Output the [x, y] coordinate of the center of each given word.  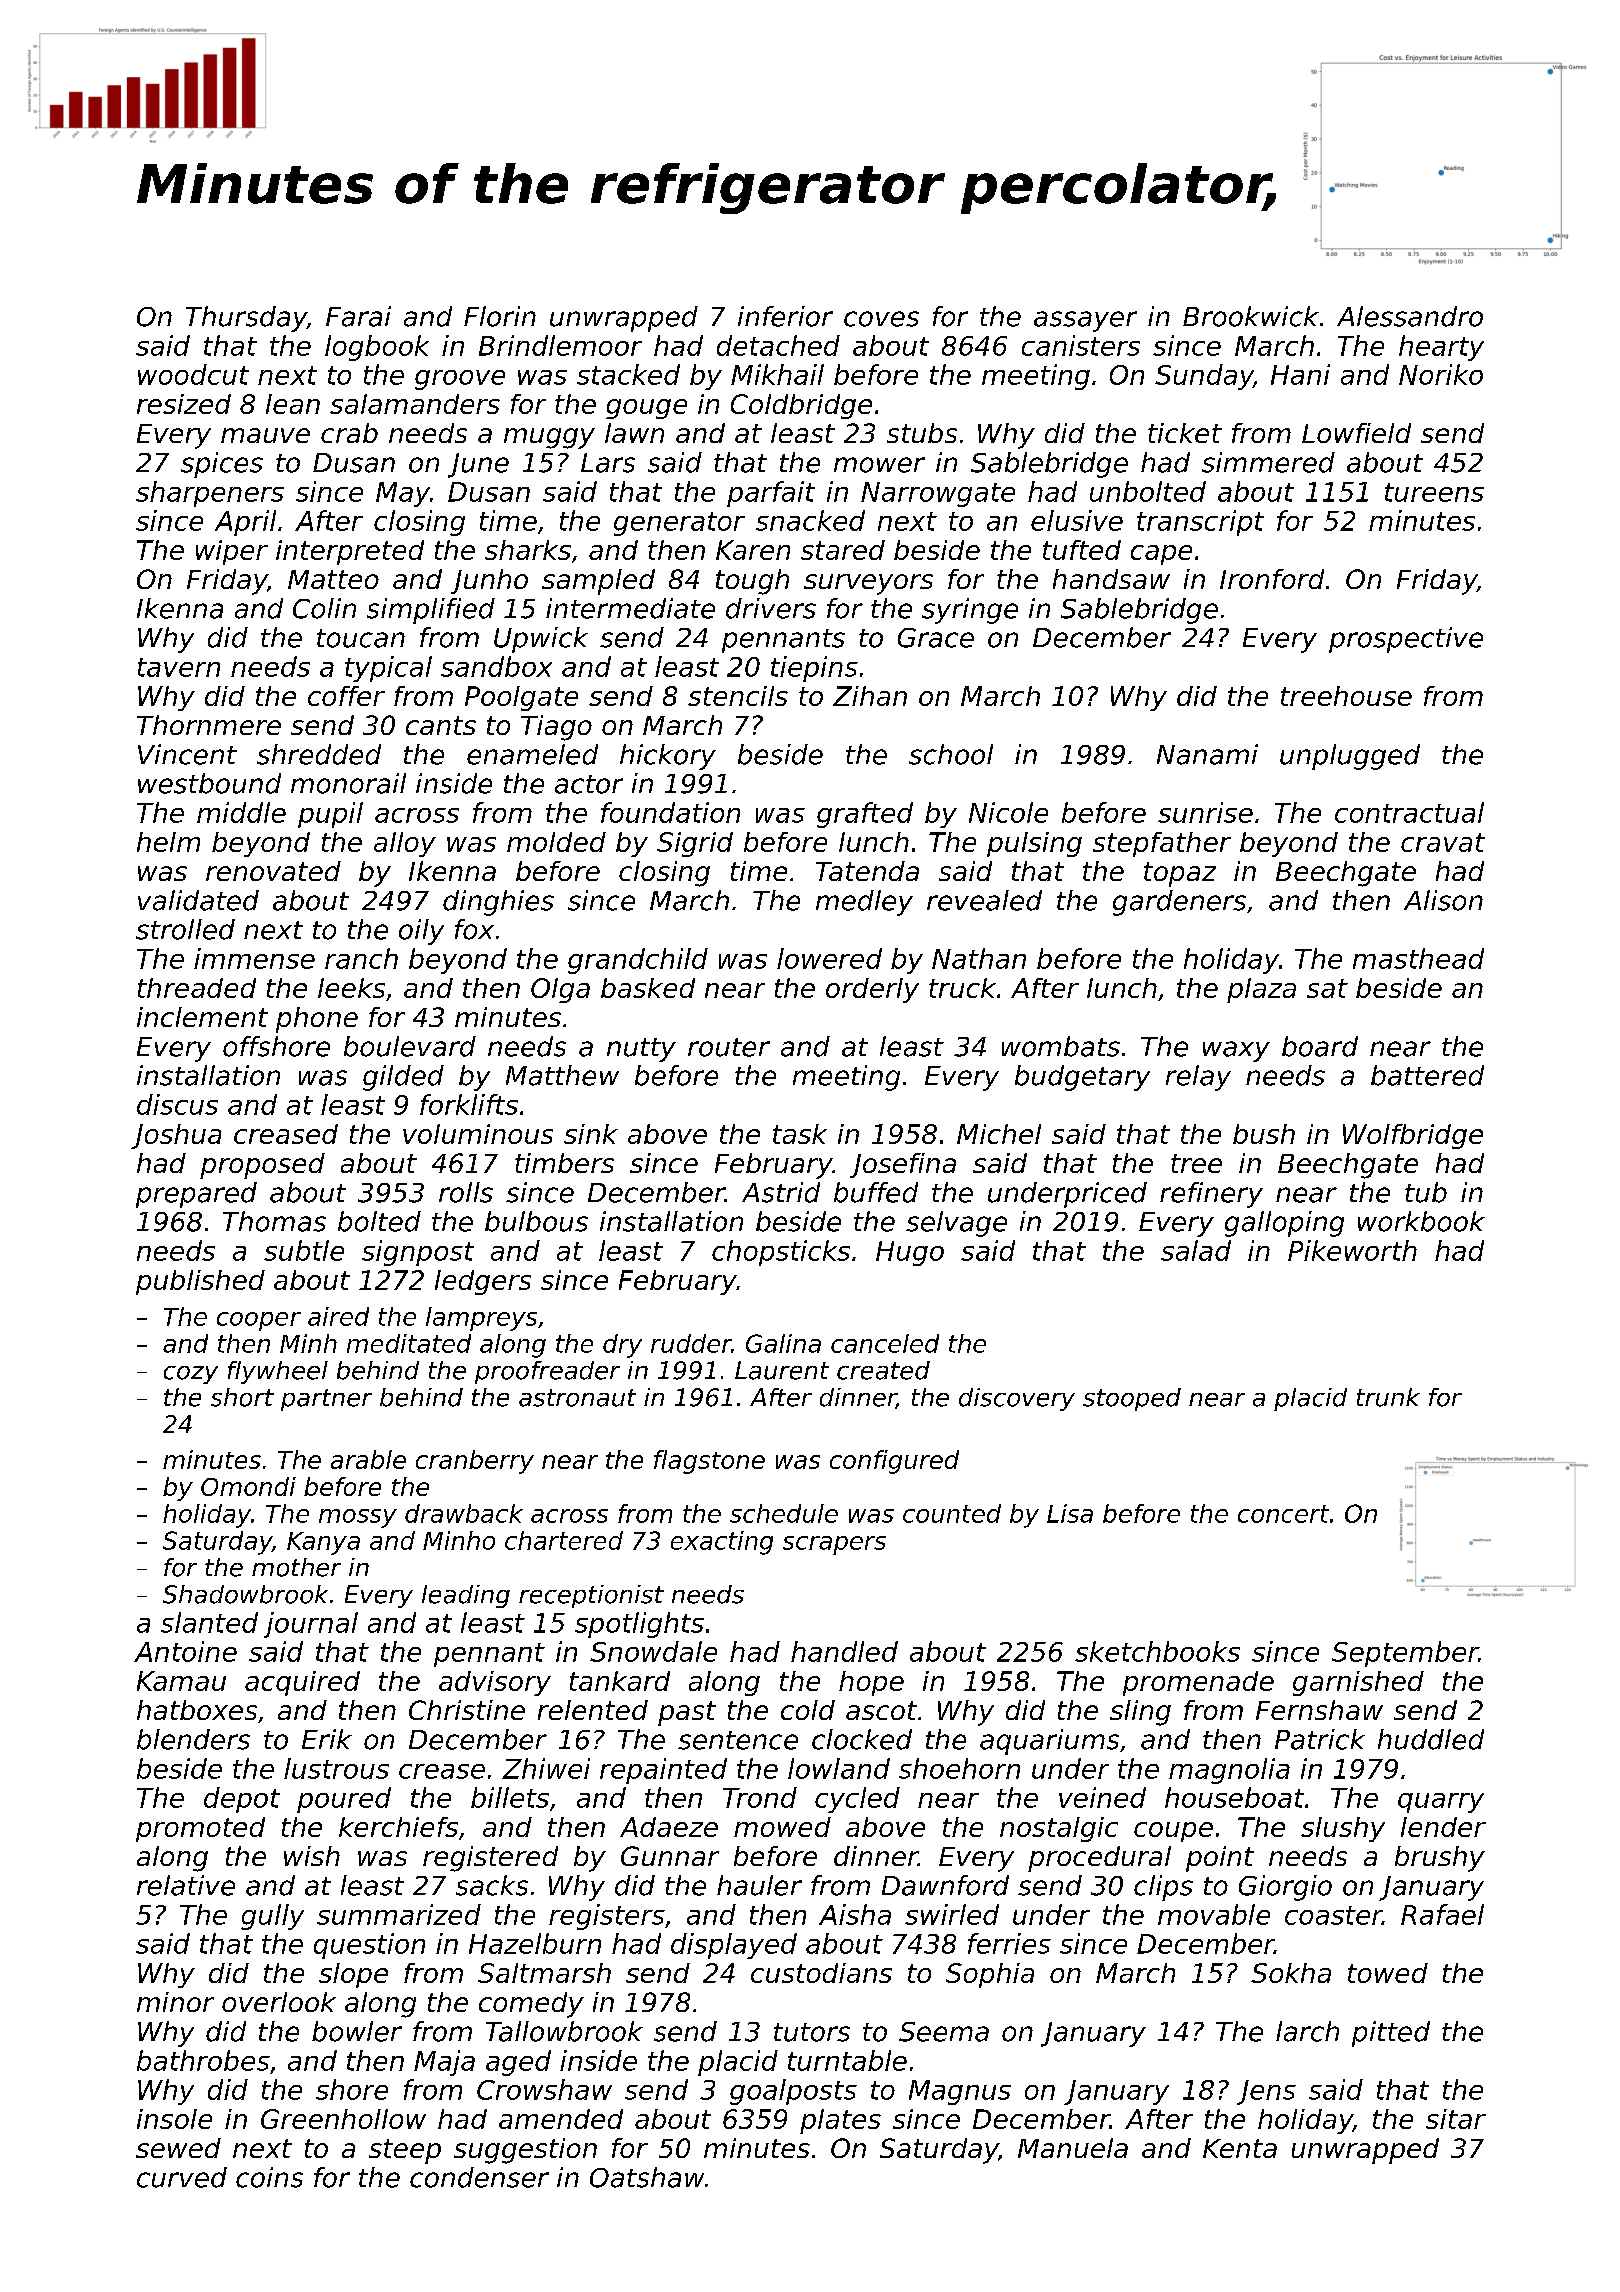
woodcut [193, 374]
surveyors [868, 584]
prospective [1406, 640]
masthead [1418, 958]
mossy [358, 1518]
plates [840, 2121]
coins [269, 2177]
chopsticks [781, 1253]
